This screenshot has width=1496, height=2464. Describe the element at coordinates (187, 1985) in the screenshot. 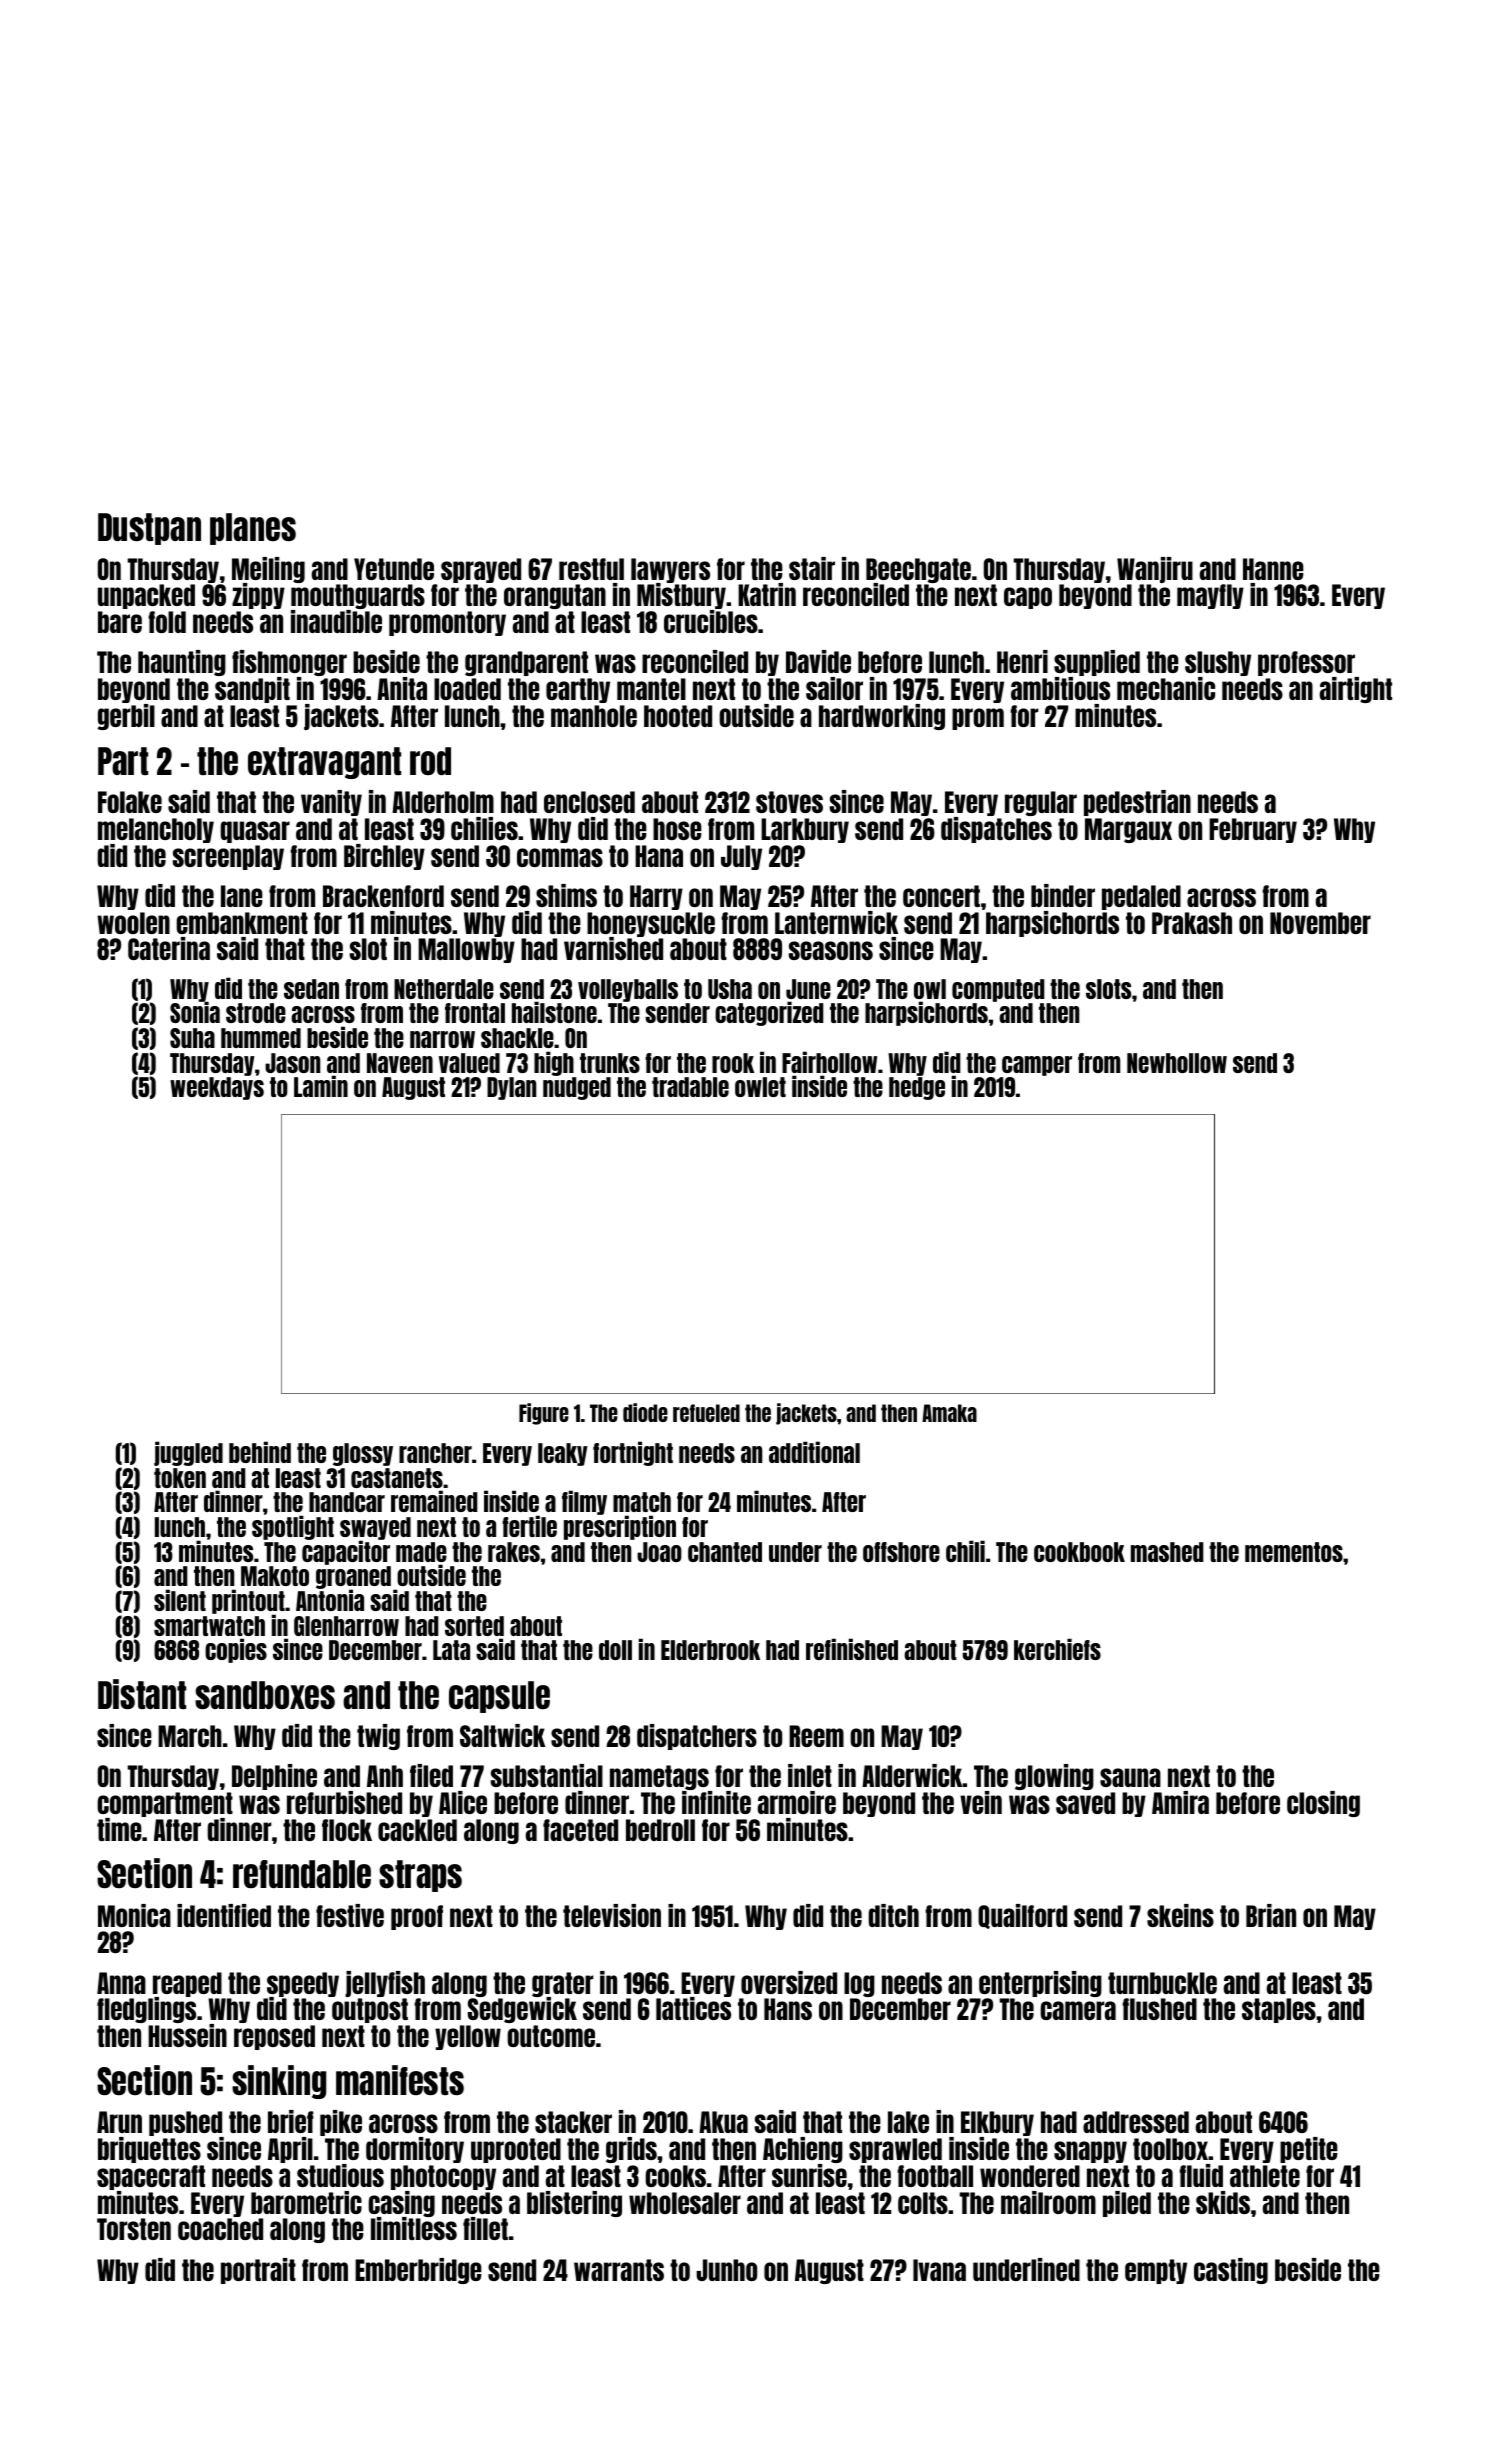

I see `reaped` at that location.
